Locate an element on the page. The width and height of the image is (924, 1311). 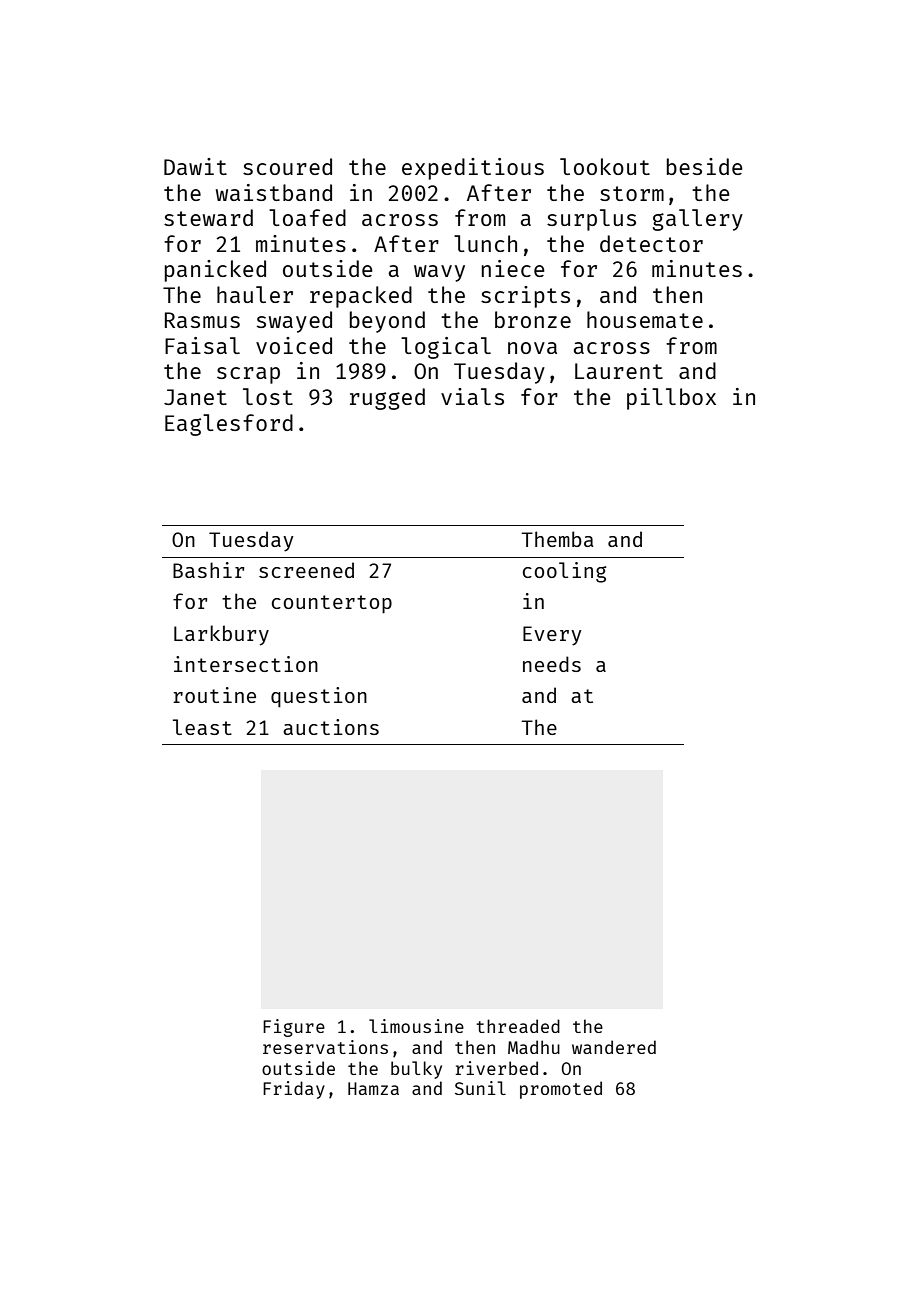
cooling is located at coordinates (565, 572).
